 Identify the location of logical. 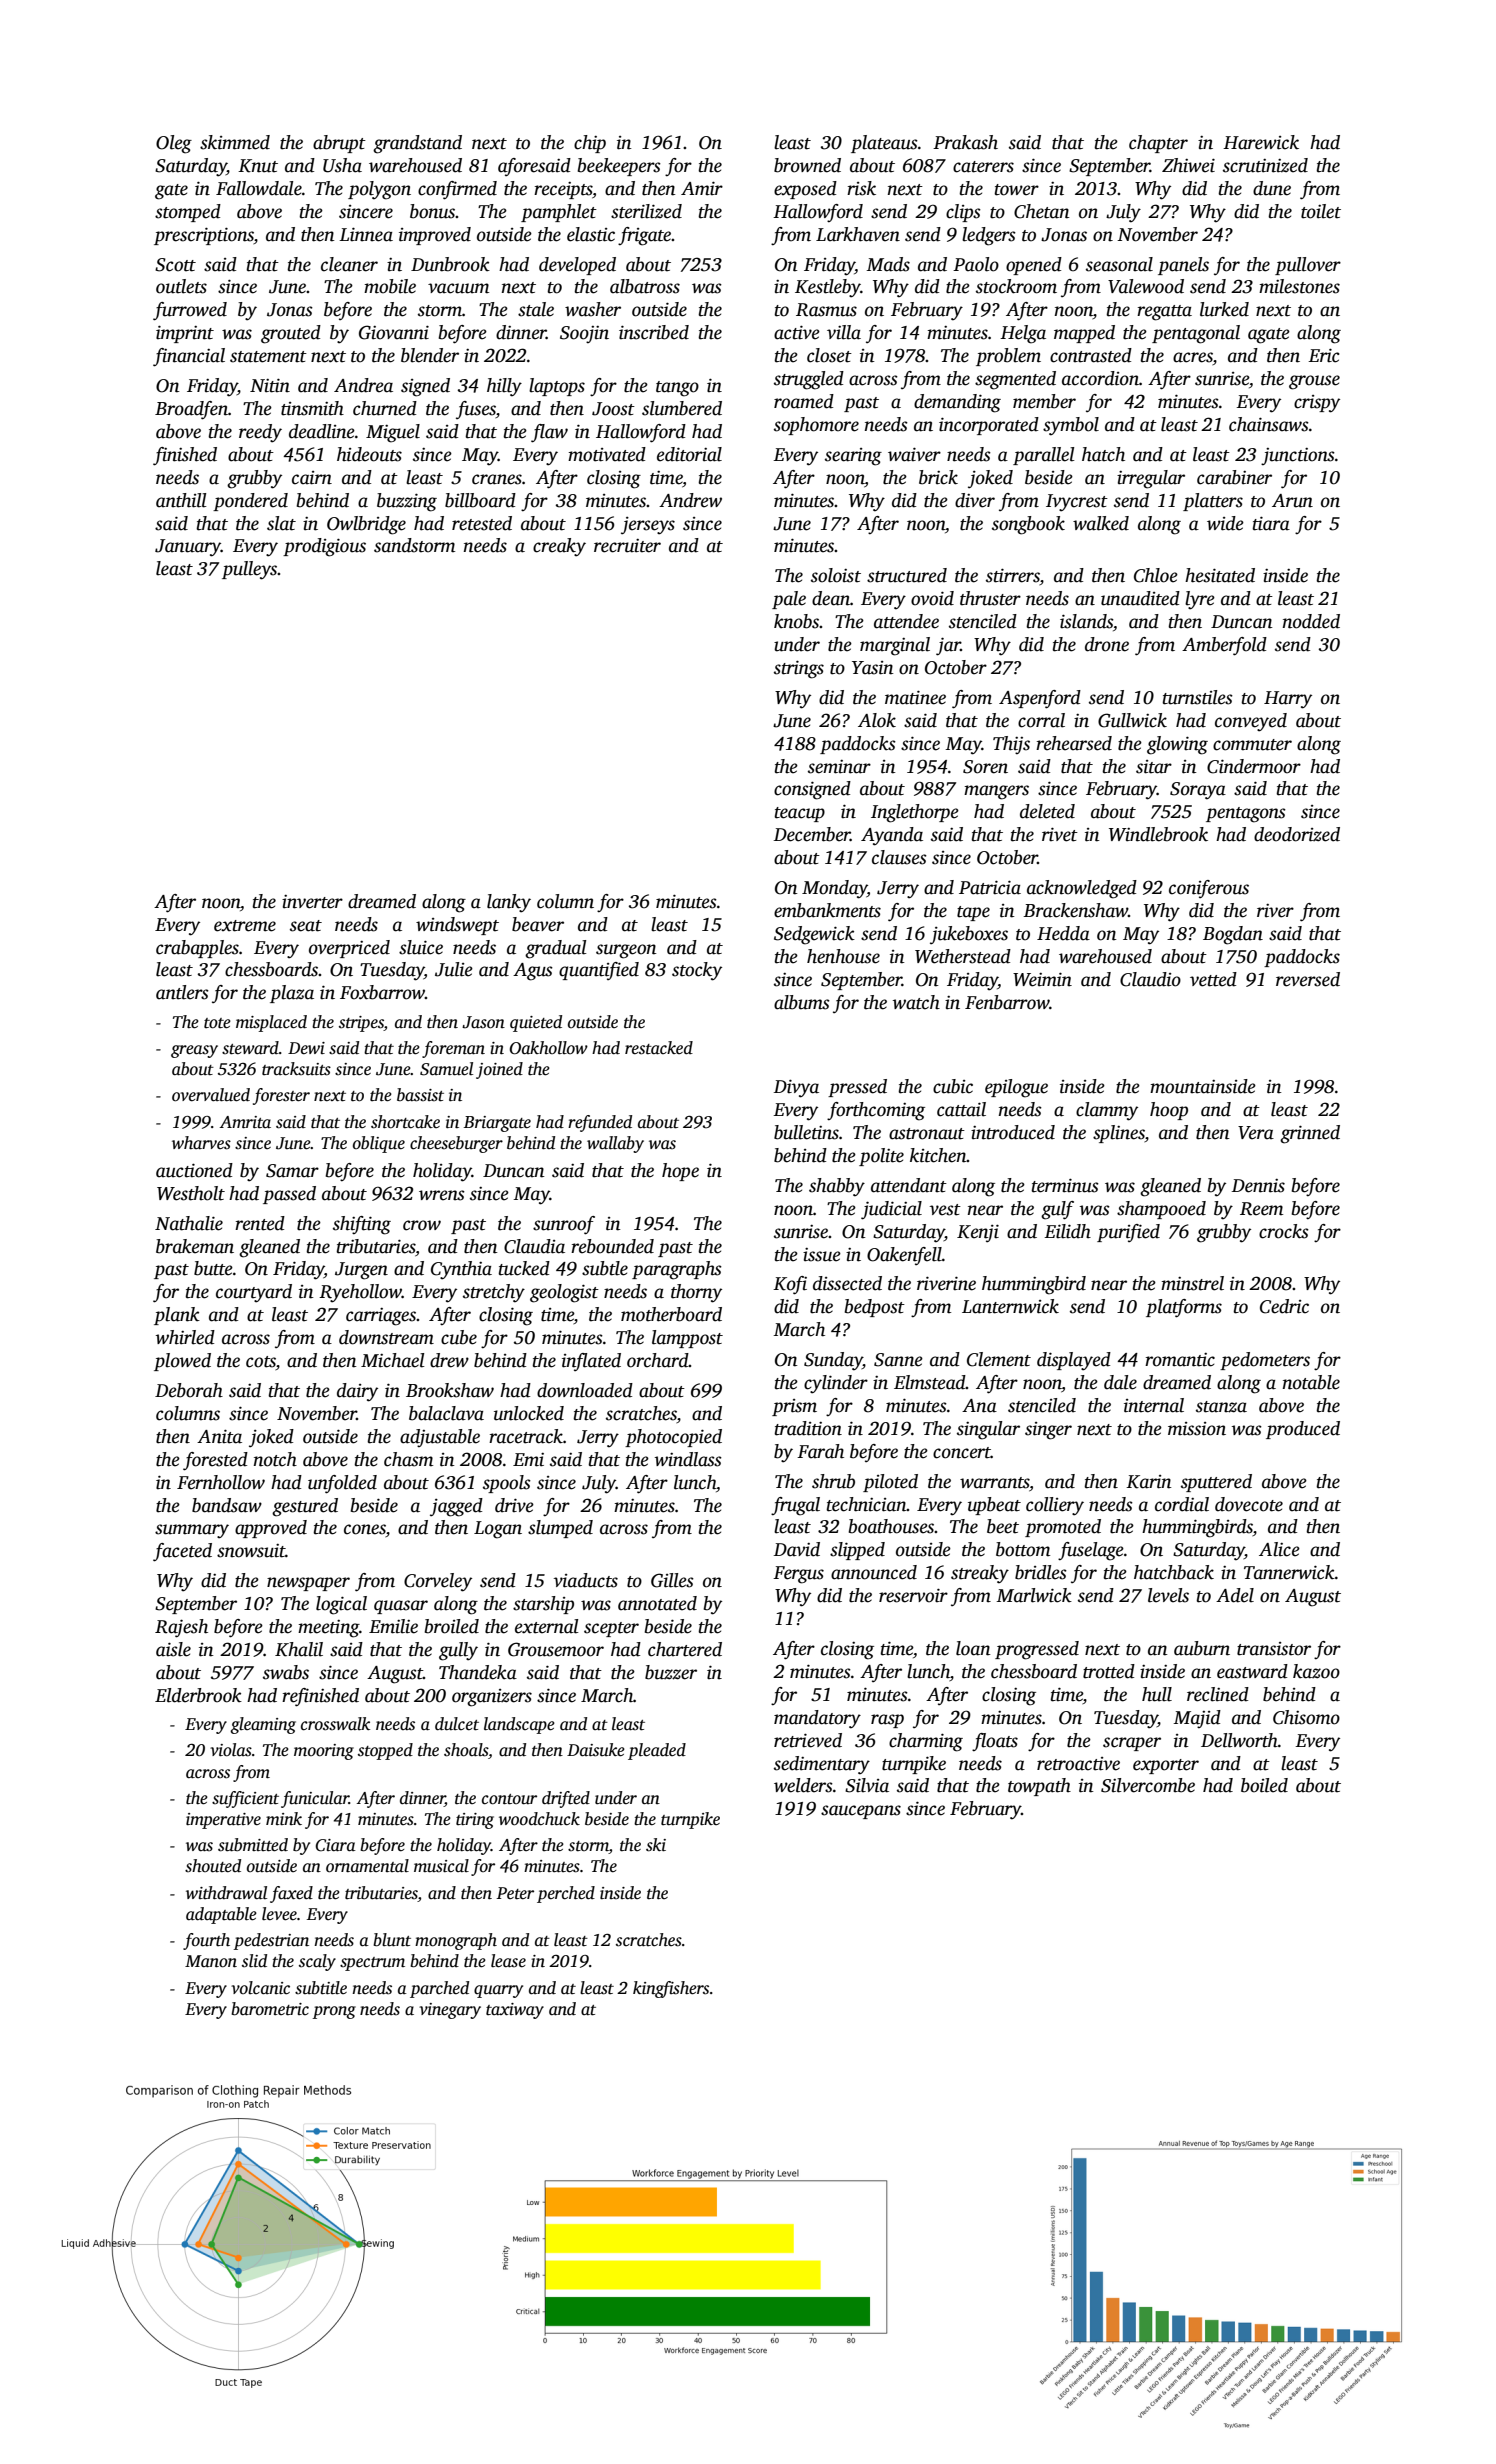
(341, 1605).
